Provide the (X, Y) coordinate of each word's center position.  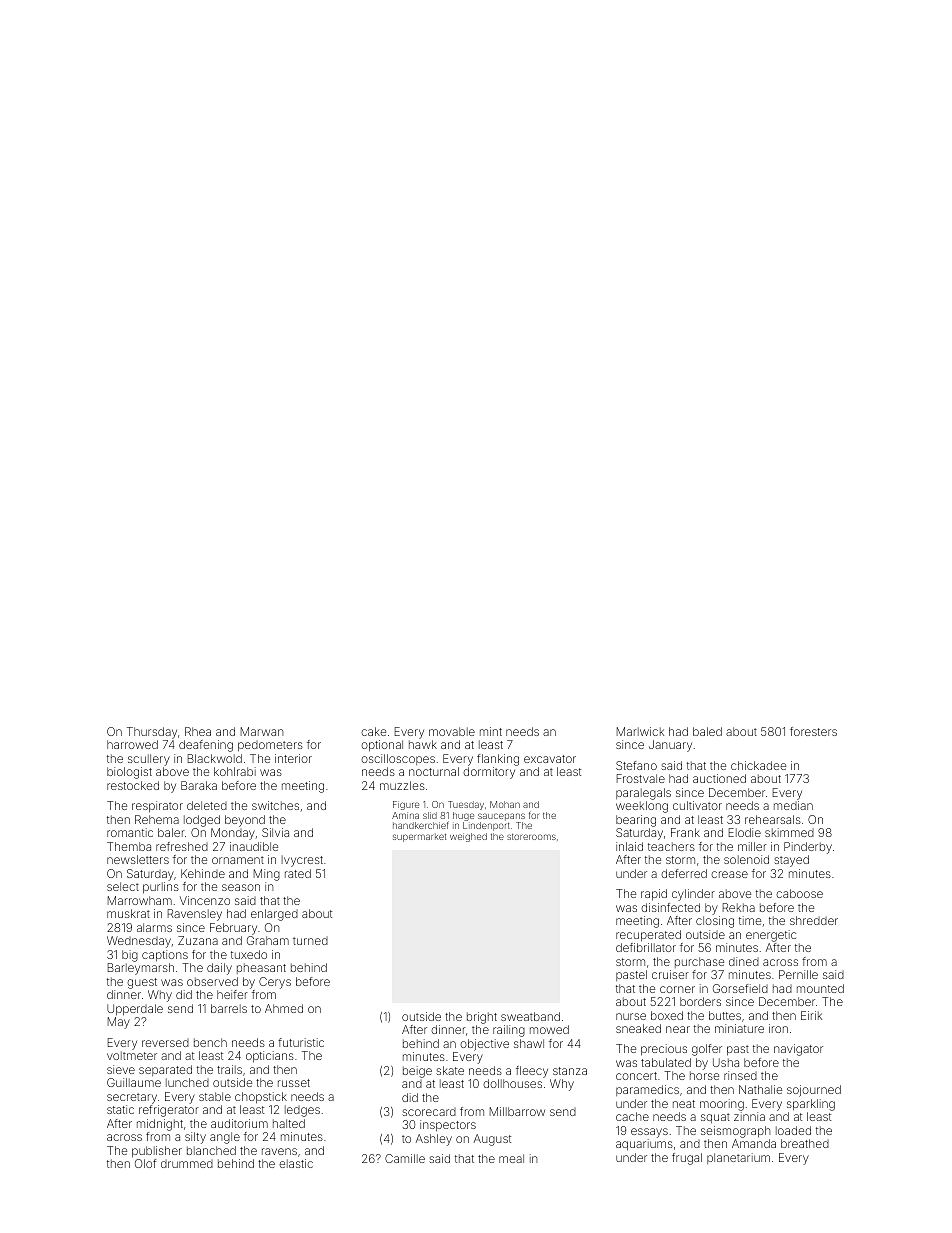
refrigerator (169, 1111)
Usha (726, 1062)
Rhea (198, 731)
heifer (232, 994)
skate (450, 1070)
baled (707, 731)
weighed (468, 837)
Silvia (275, 832)
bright (482, 1018)
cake (373, 731)
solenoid (746, 859)
